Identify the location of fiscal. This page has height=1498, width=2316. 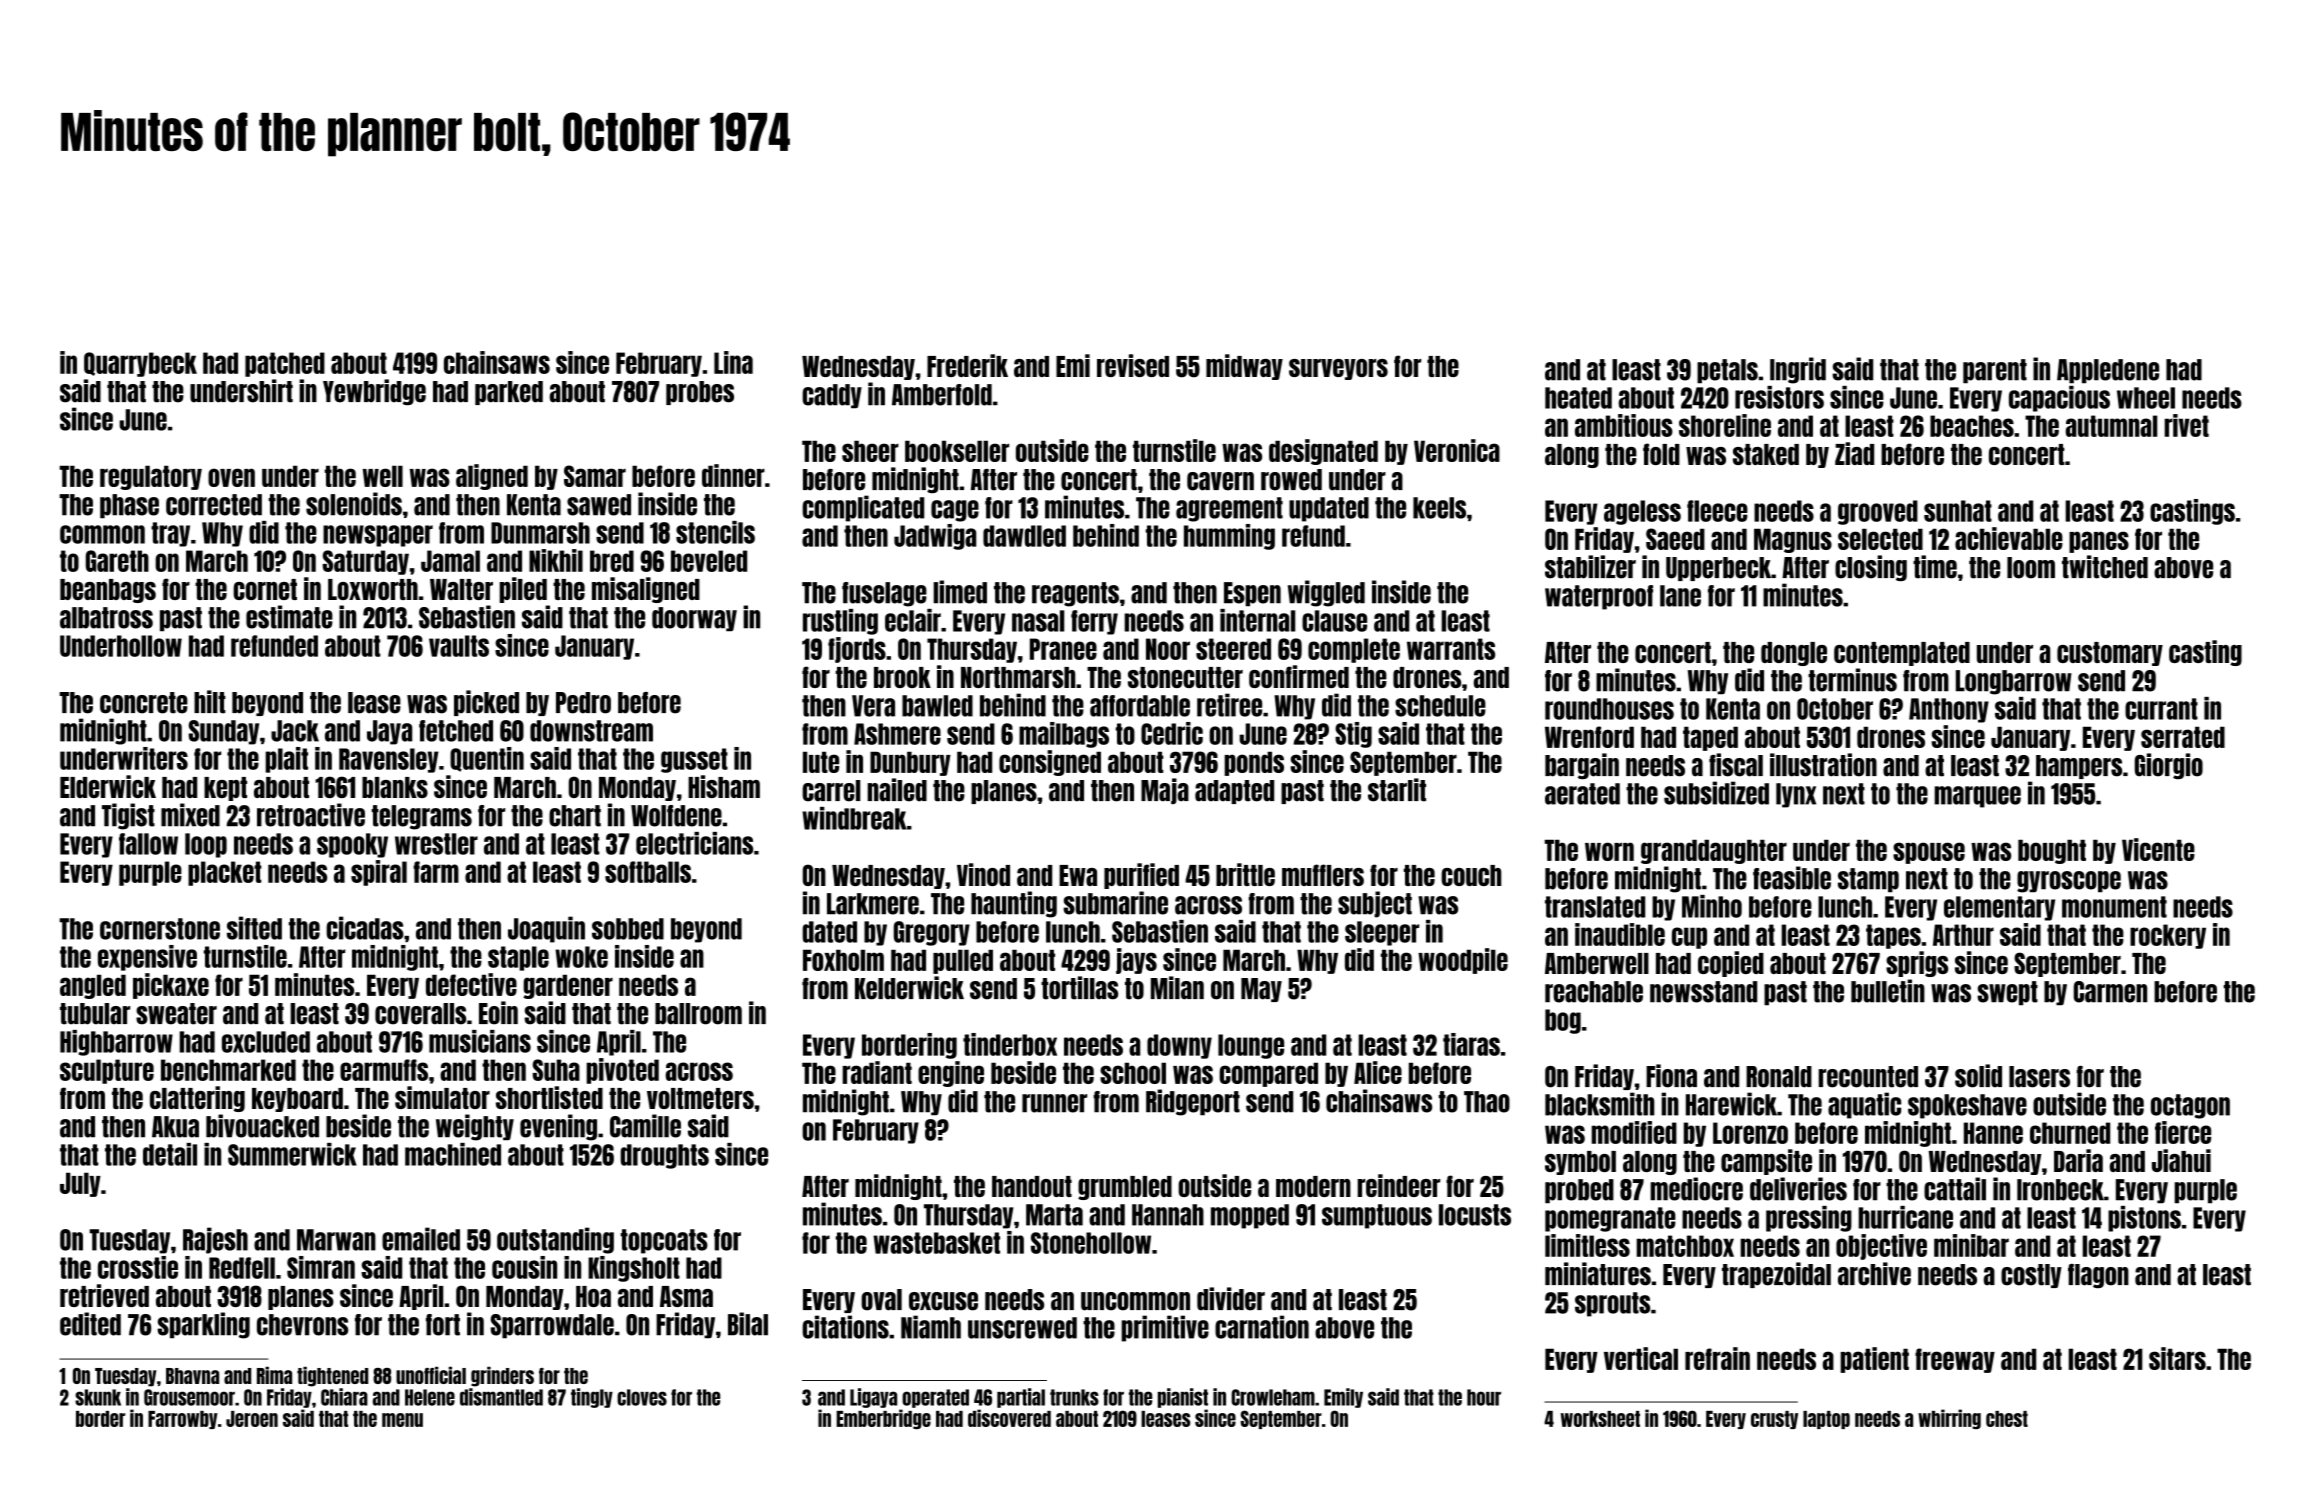
(1736, 765).
